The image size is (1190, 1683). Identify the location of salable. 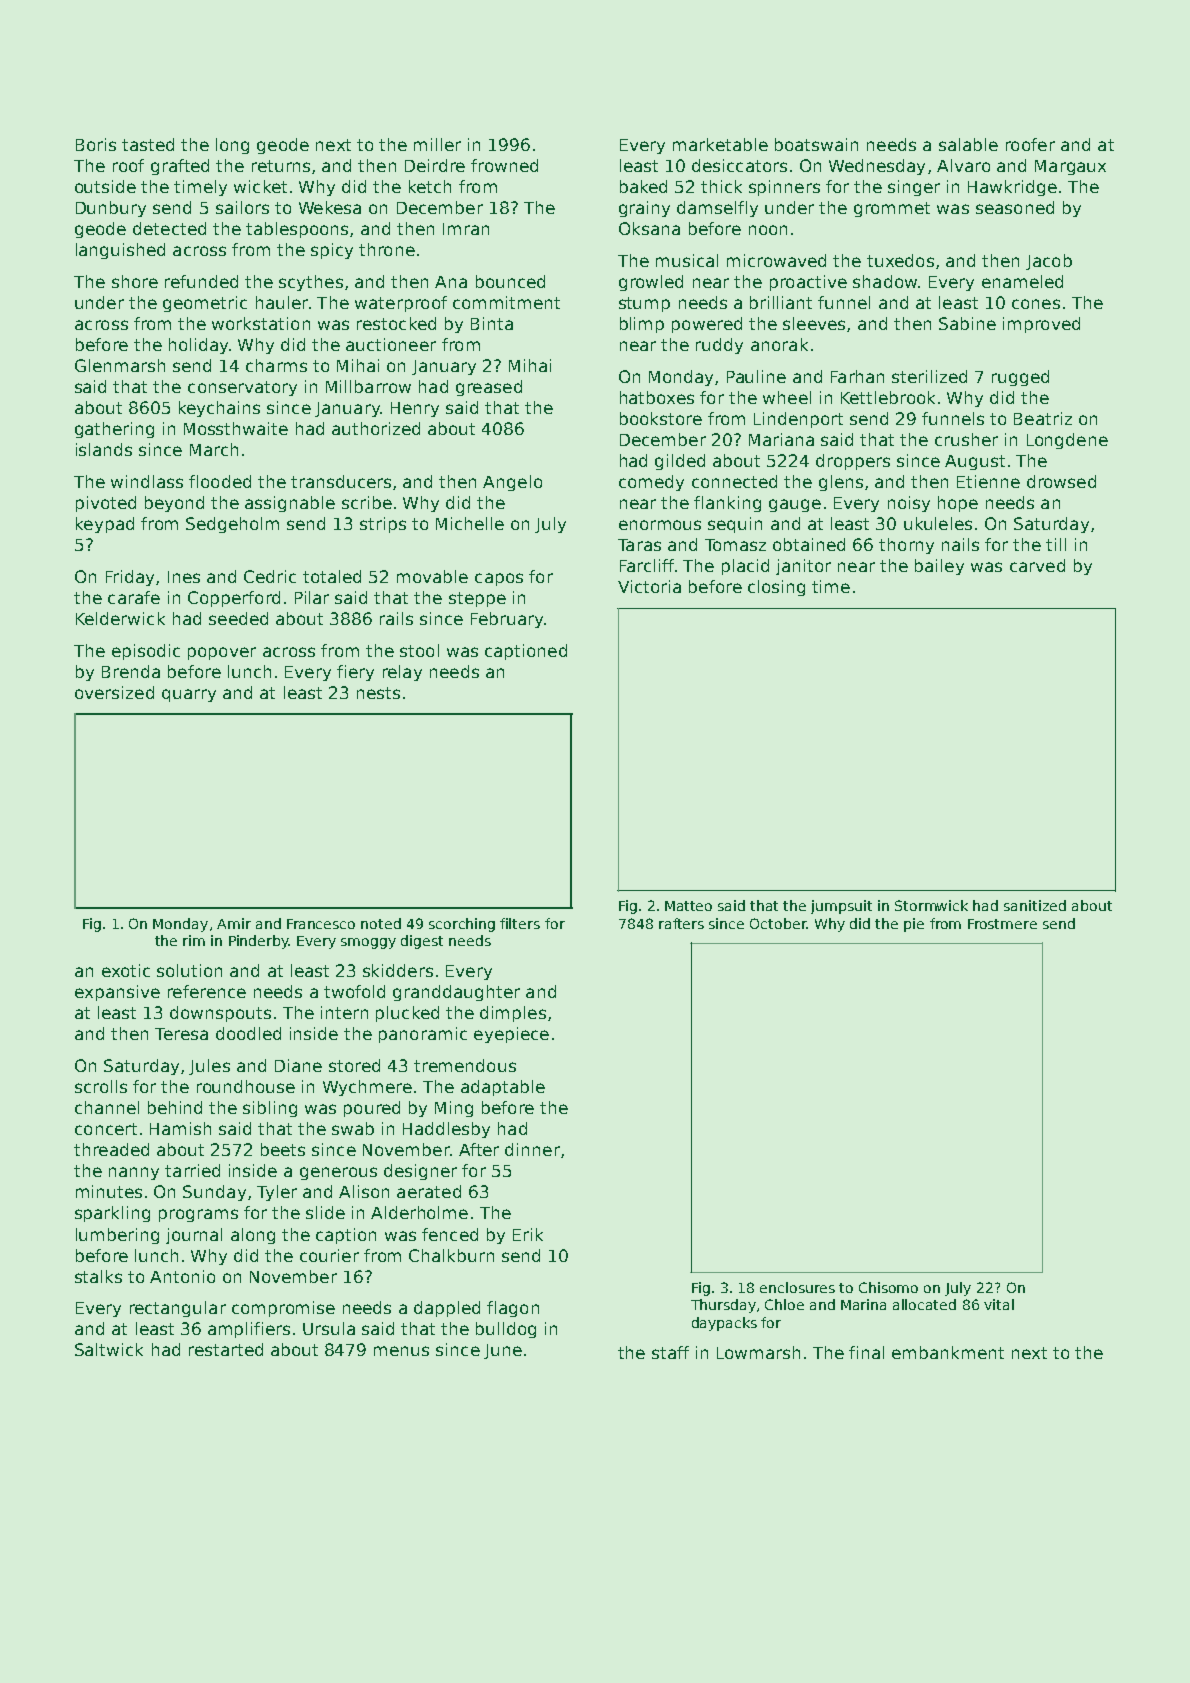
(968, 144).
